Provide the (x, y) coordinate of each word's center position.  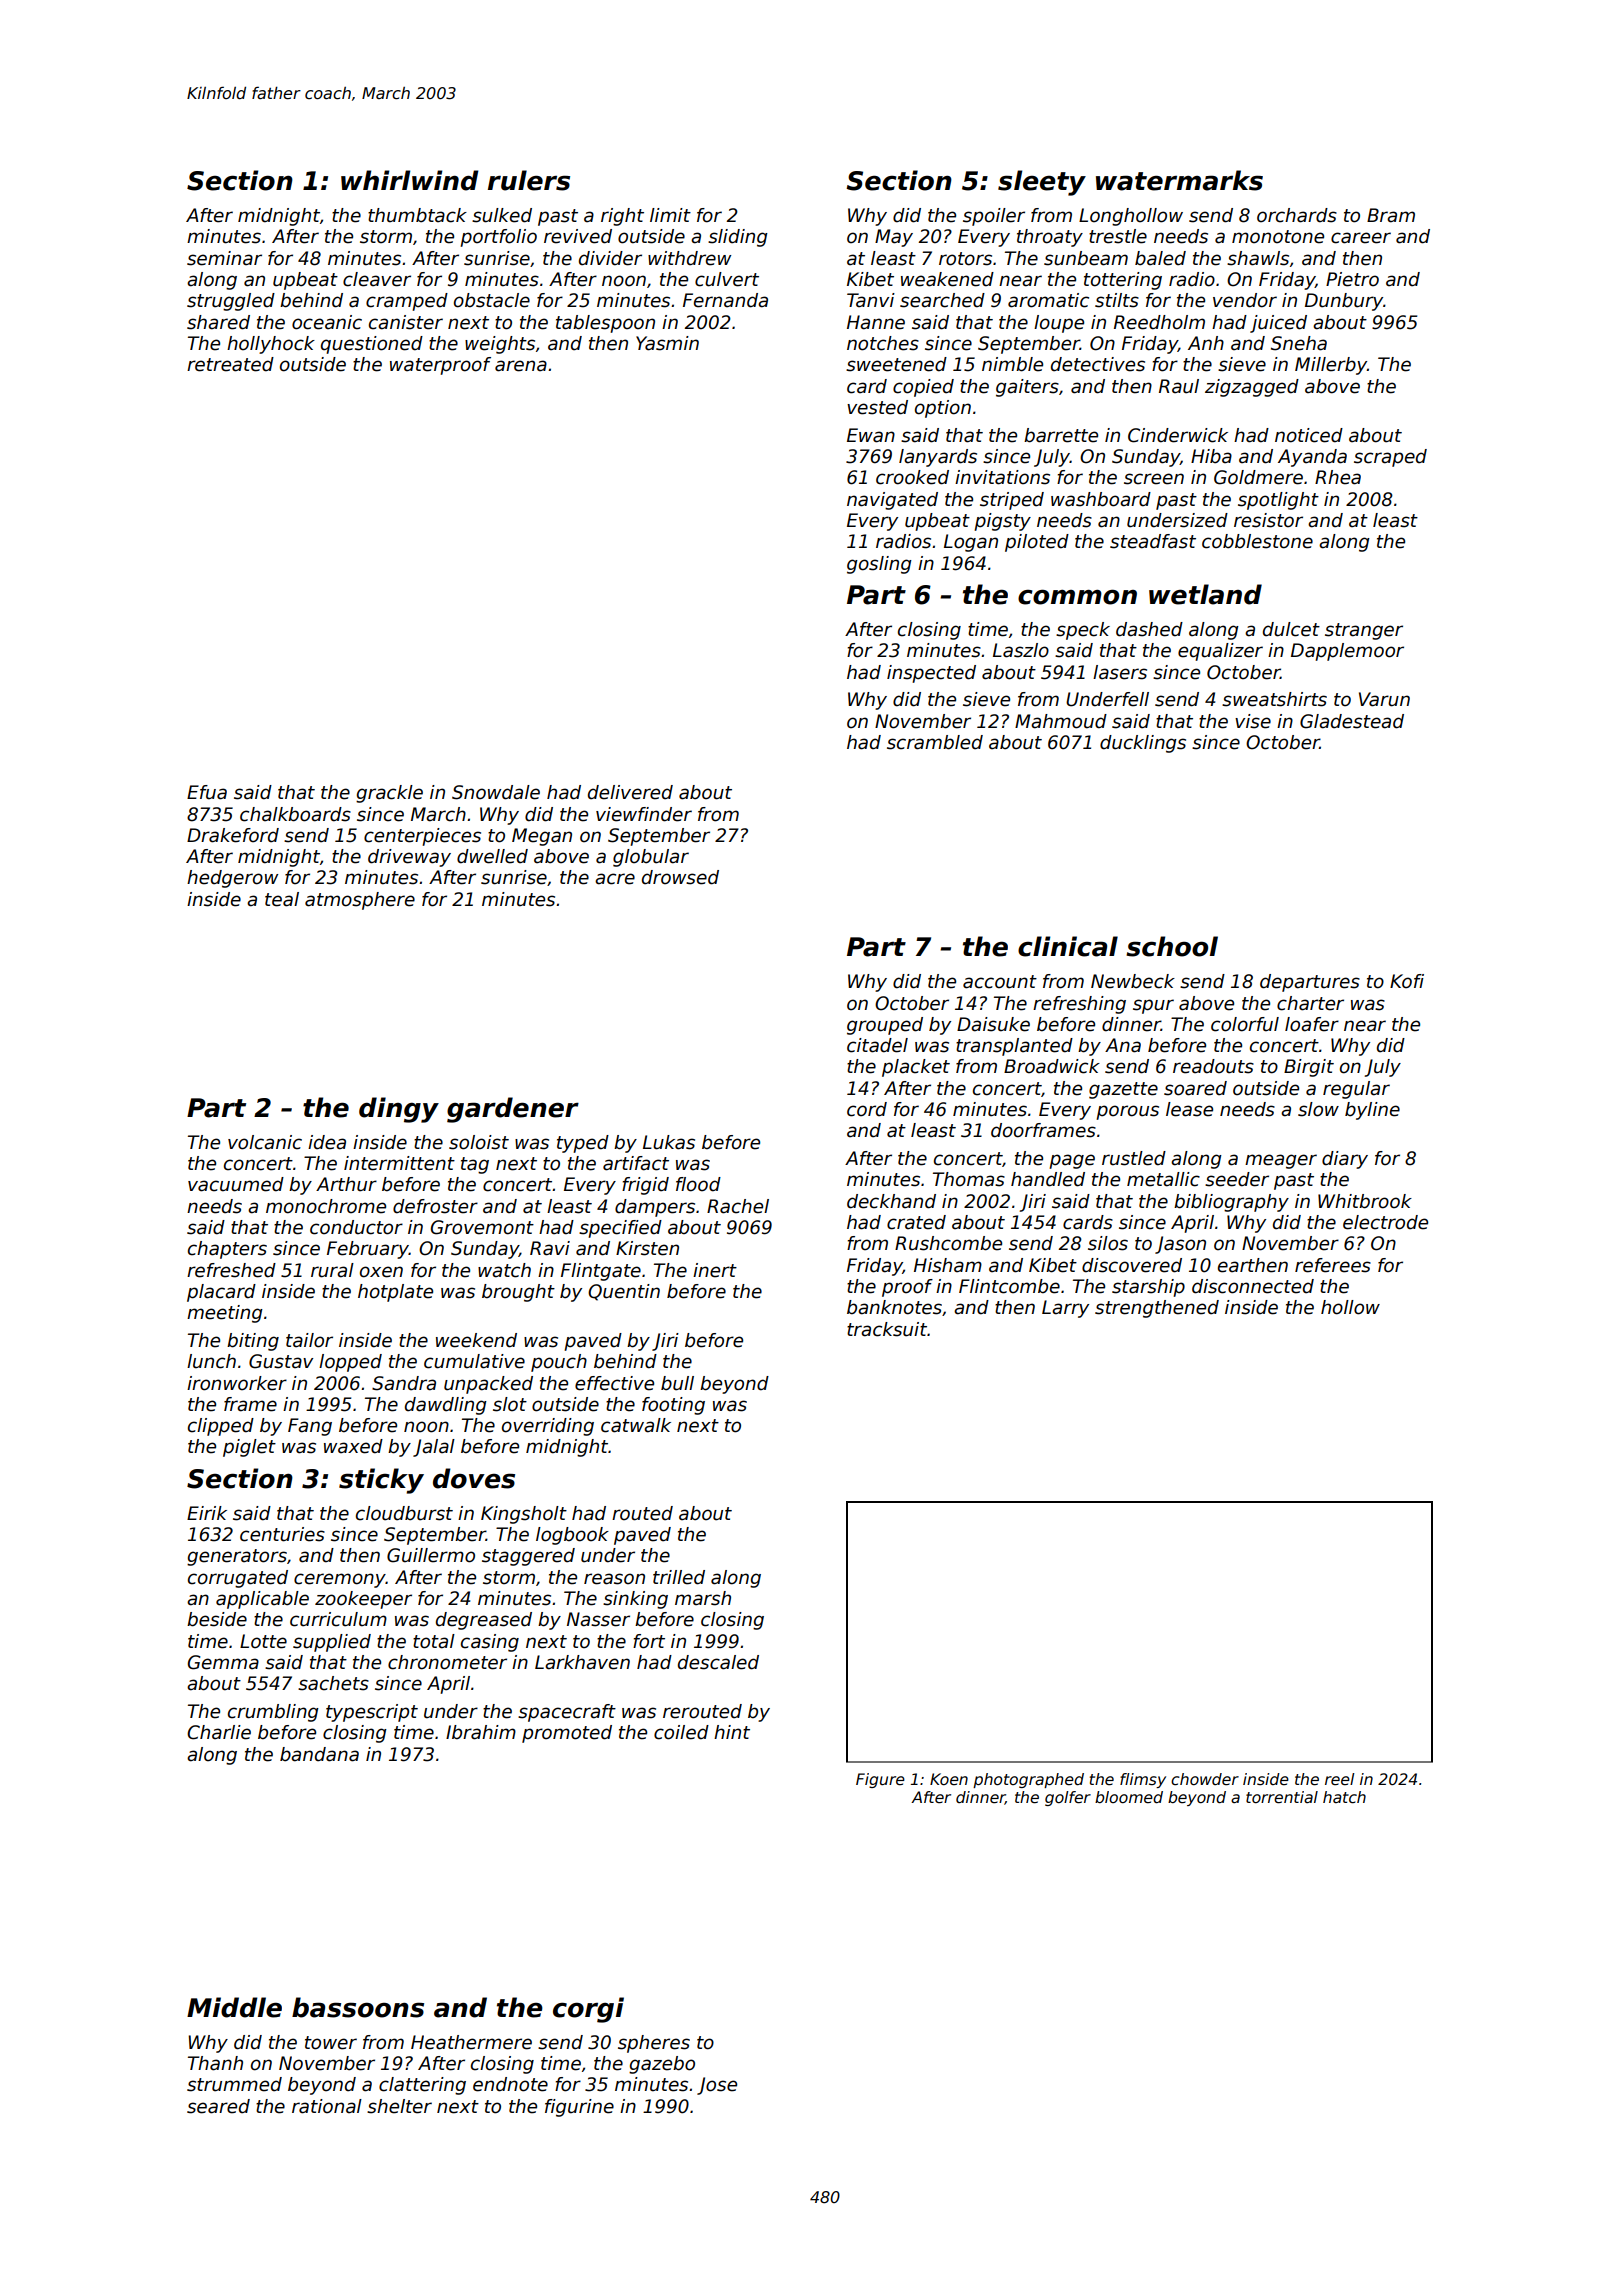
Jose (717, 2086)
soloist (479, 1142)
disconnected (1253, 1286)
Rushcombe (948, 1243)
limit (670, 215)
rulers (529, 180)
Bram (1391, 215)
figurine (579, 2108)
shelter (399, 2106)
